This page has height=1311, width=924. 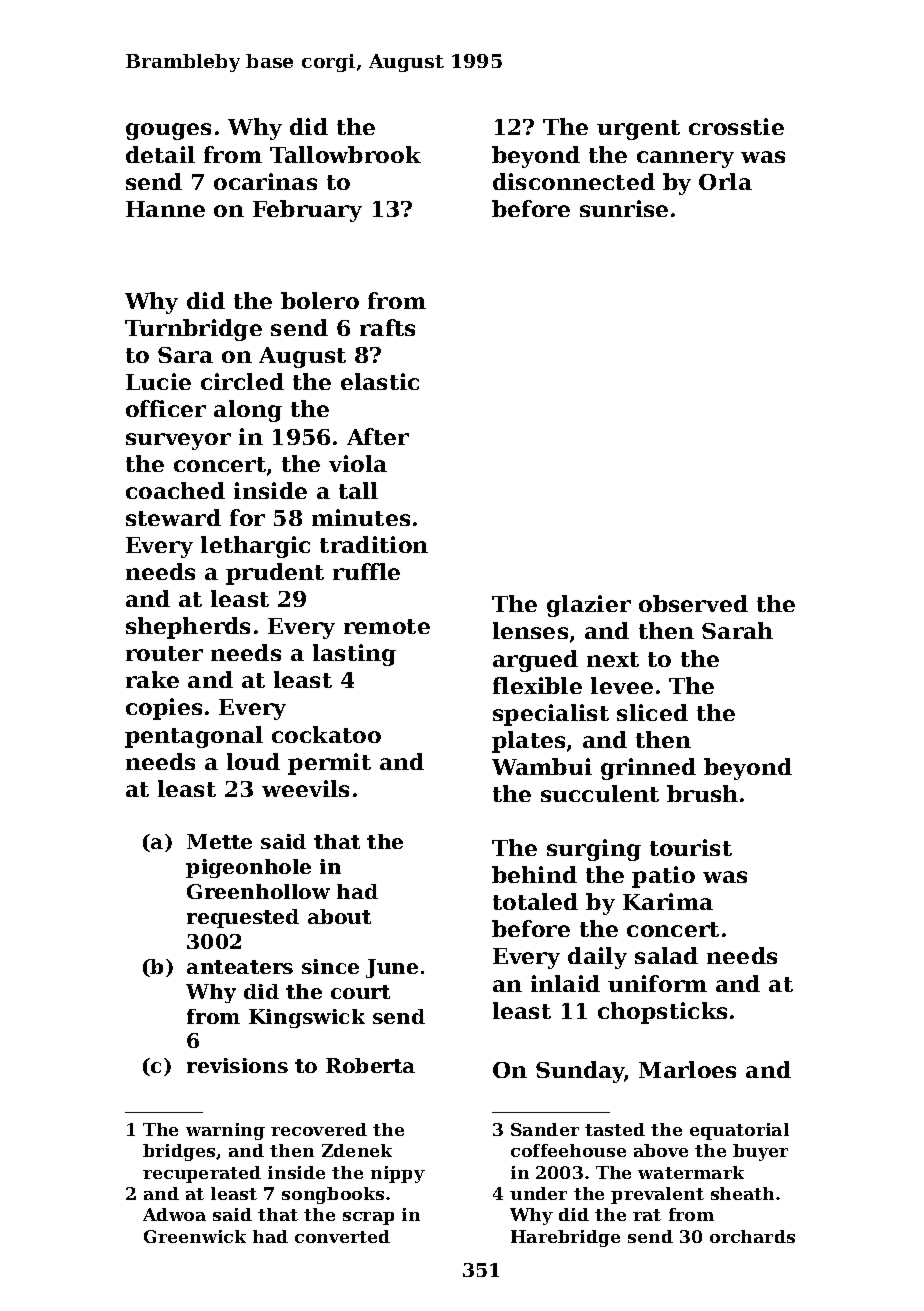 What do you see at coordinates (739, 1131) in the page?
I see `equatorial` at bounding box center [739, 1131].
